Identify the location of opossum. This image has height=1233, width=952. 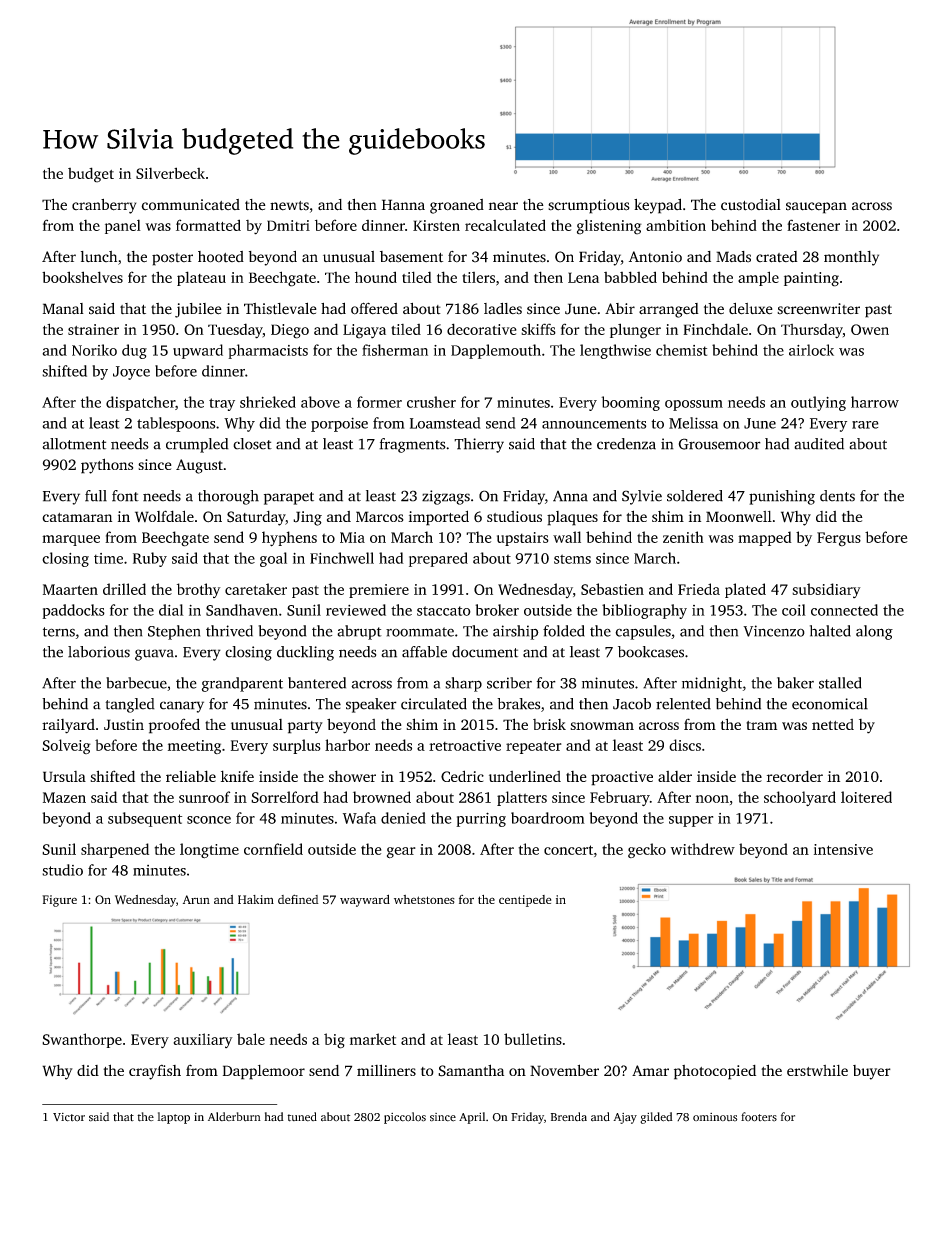
(694, 405).
